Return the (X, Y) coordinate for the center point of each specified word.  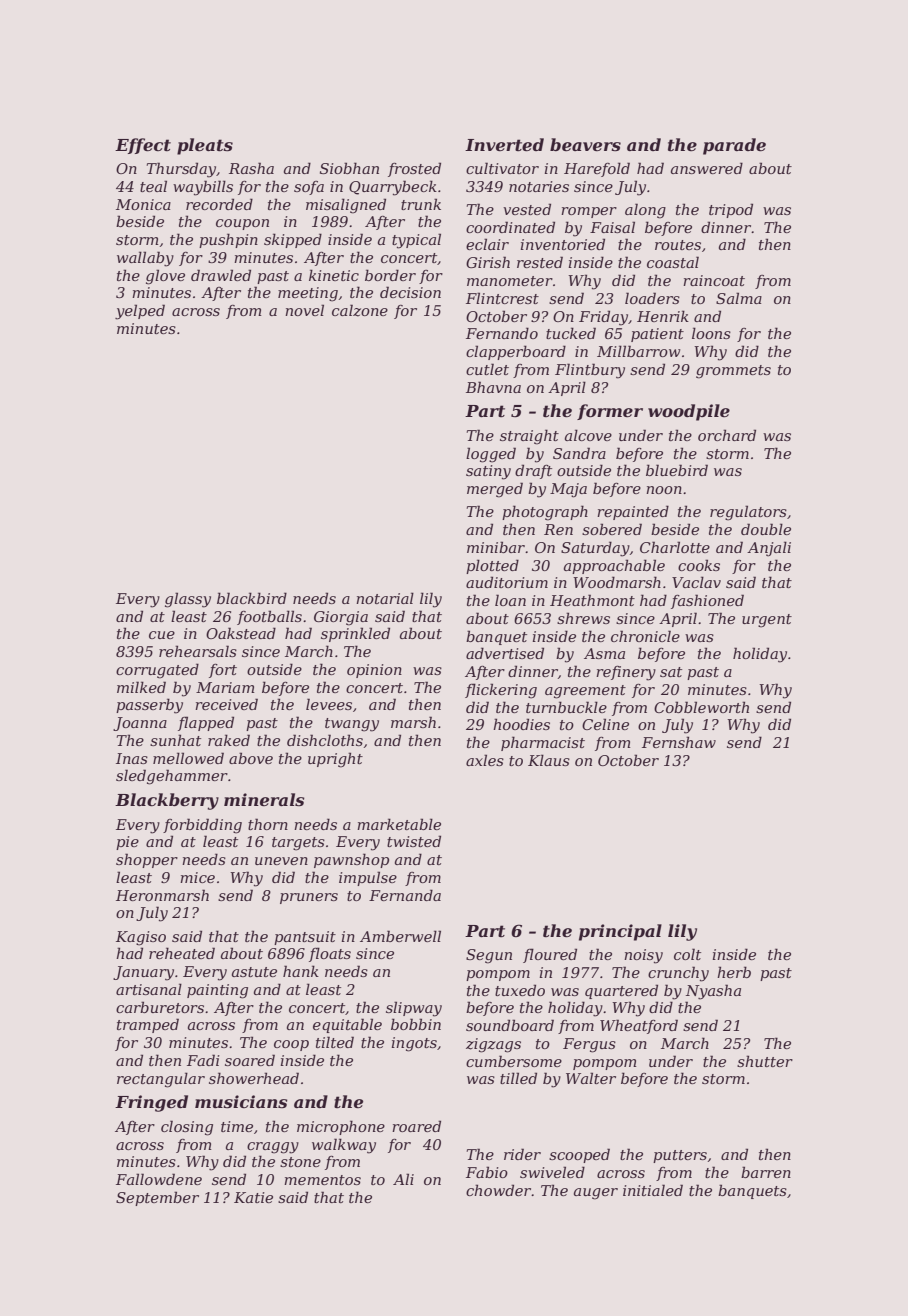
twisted (414, 841)
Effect (143, 146)
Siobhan (349, 168)
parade (734, 146)
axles (485, 760)
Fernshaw (679, 742)
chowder (499, 1190)
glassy (188, 600)
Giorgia (341, 618)
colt (687, 954)
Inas (132, 758)
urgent (767, 621)
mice (197, 877)
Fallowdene (159, 1179)
